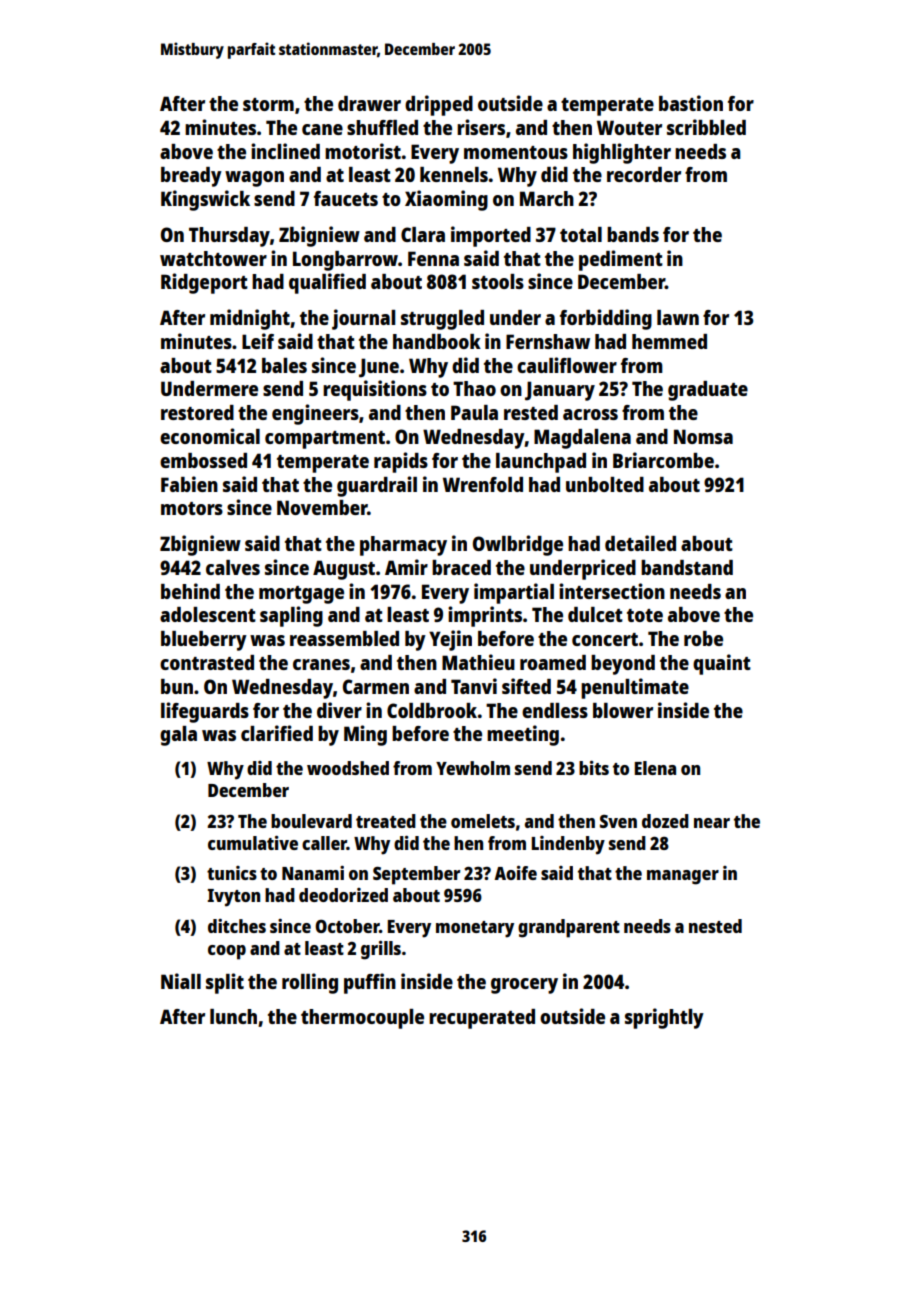  Describe the element at coordinates (362, 1019) in the screenshot. I see `thermocouple` at that location.
